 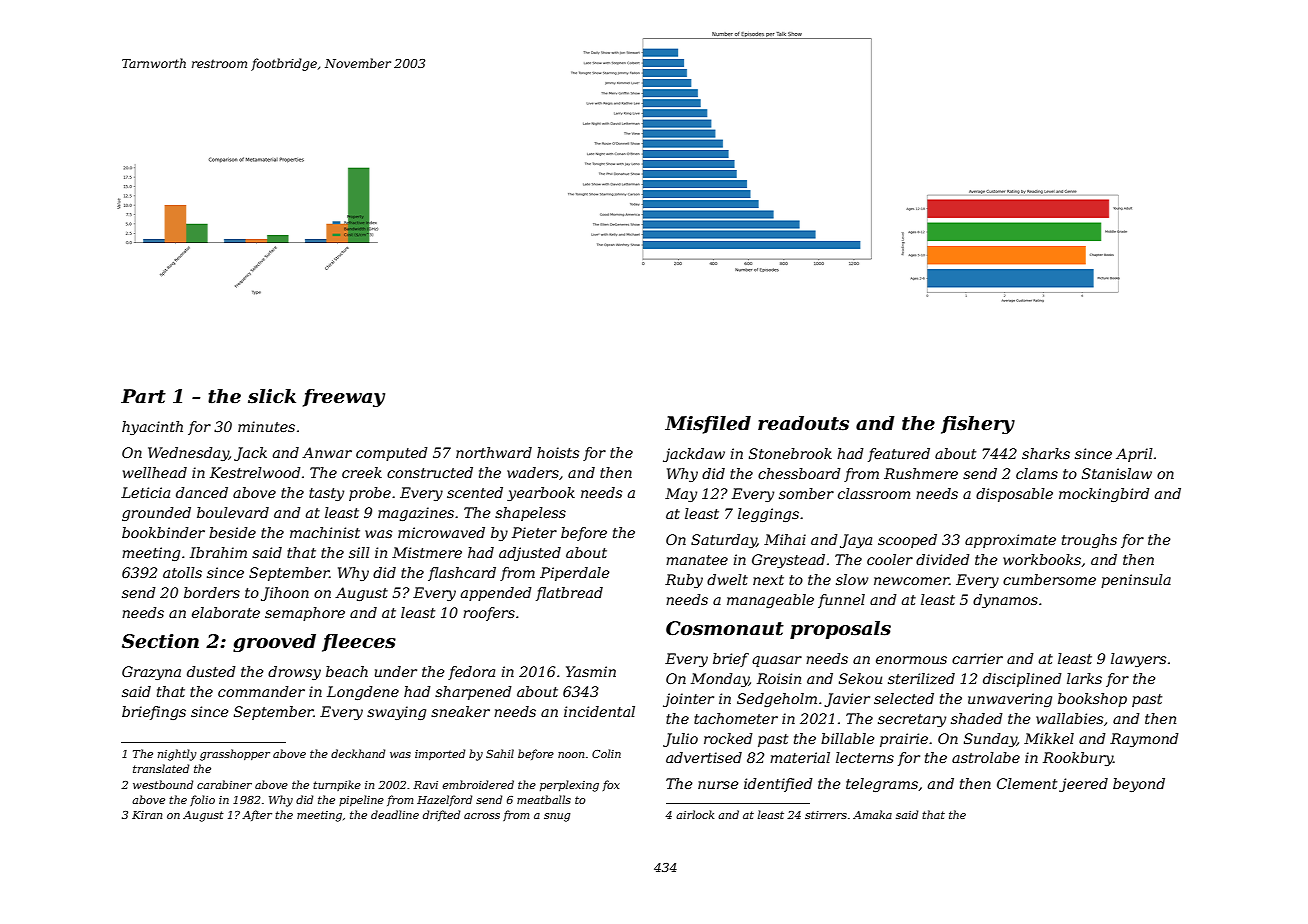 What do you see at coordinates (978, 425) in the document?
I see `fishery` at bounding box center [978, 425].
